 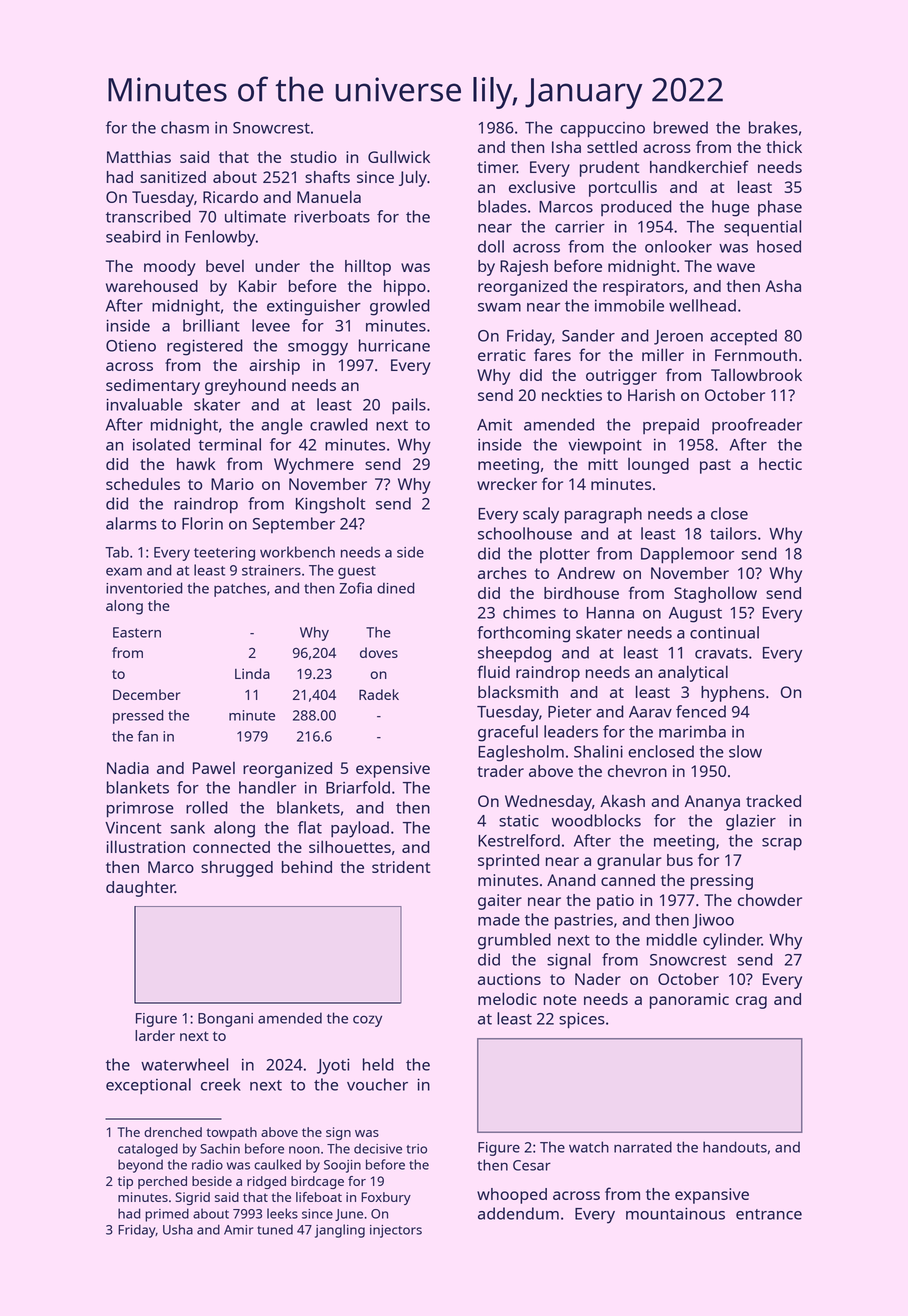 What do you see at coordinates (125, 1182) in the screenshot?
I see `tip` at bounding box center [125, 1182].
